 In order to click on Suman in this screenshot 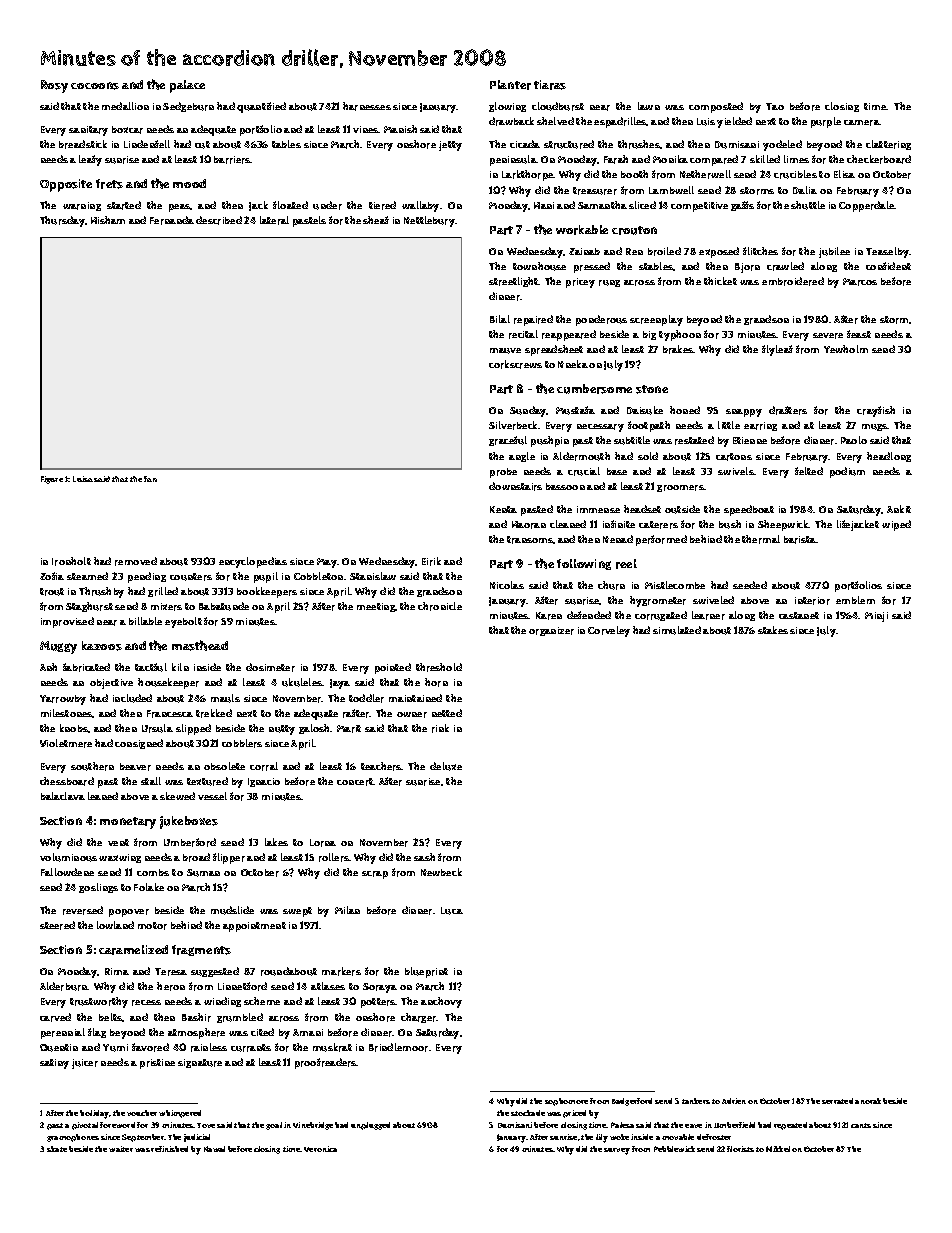, I will do `click(203, 873)`.
